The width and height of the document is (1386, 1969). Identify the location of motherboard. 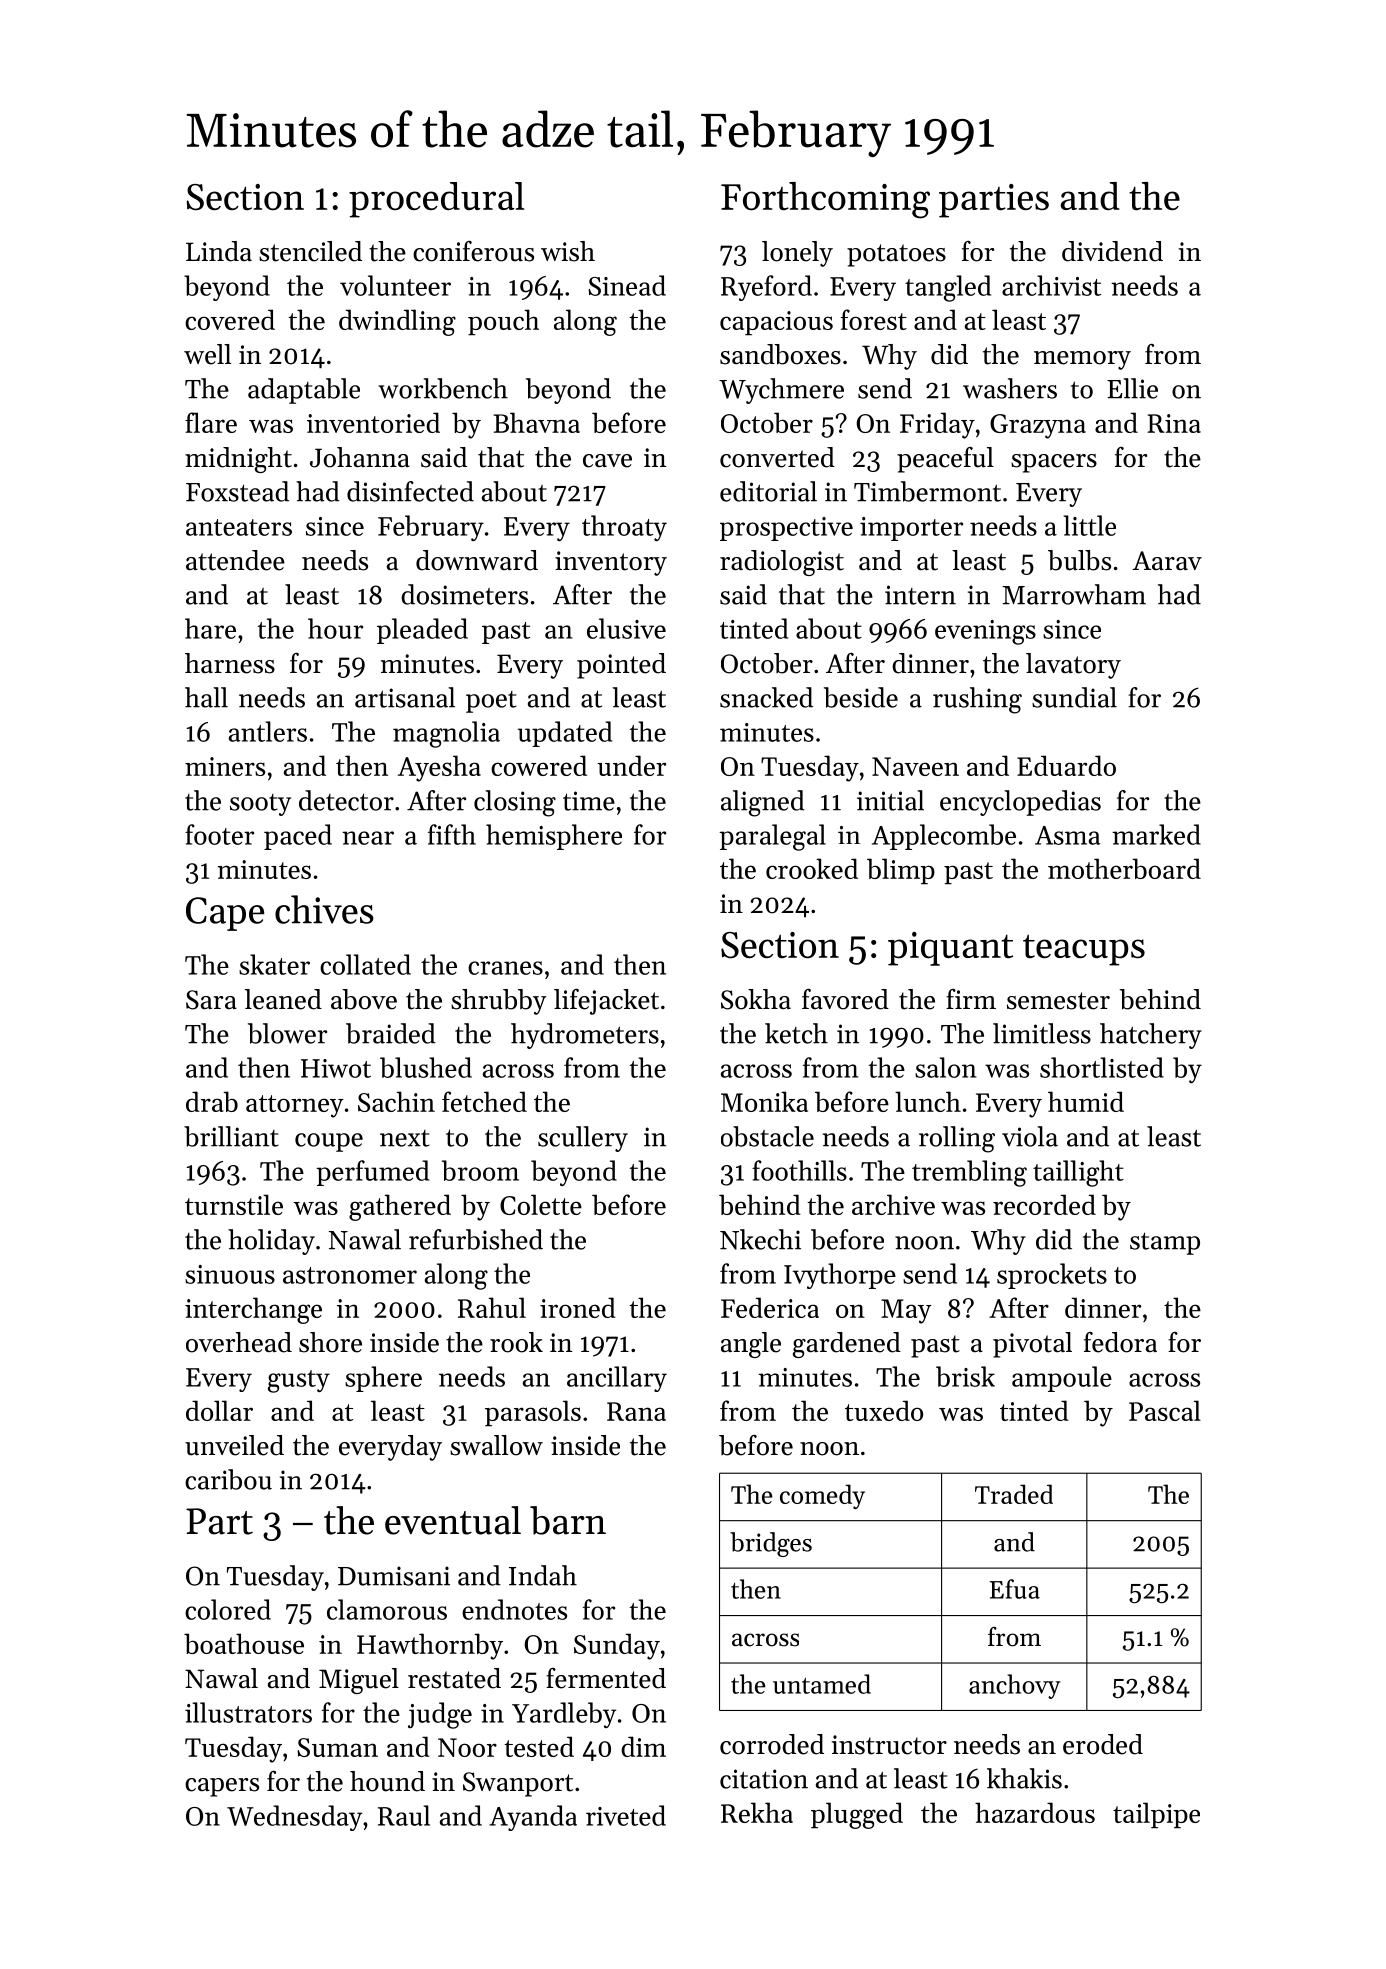
(1124, 868).
